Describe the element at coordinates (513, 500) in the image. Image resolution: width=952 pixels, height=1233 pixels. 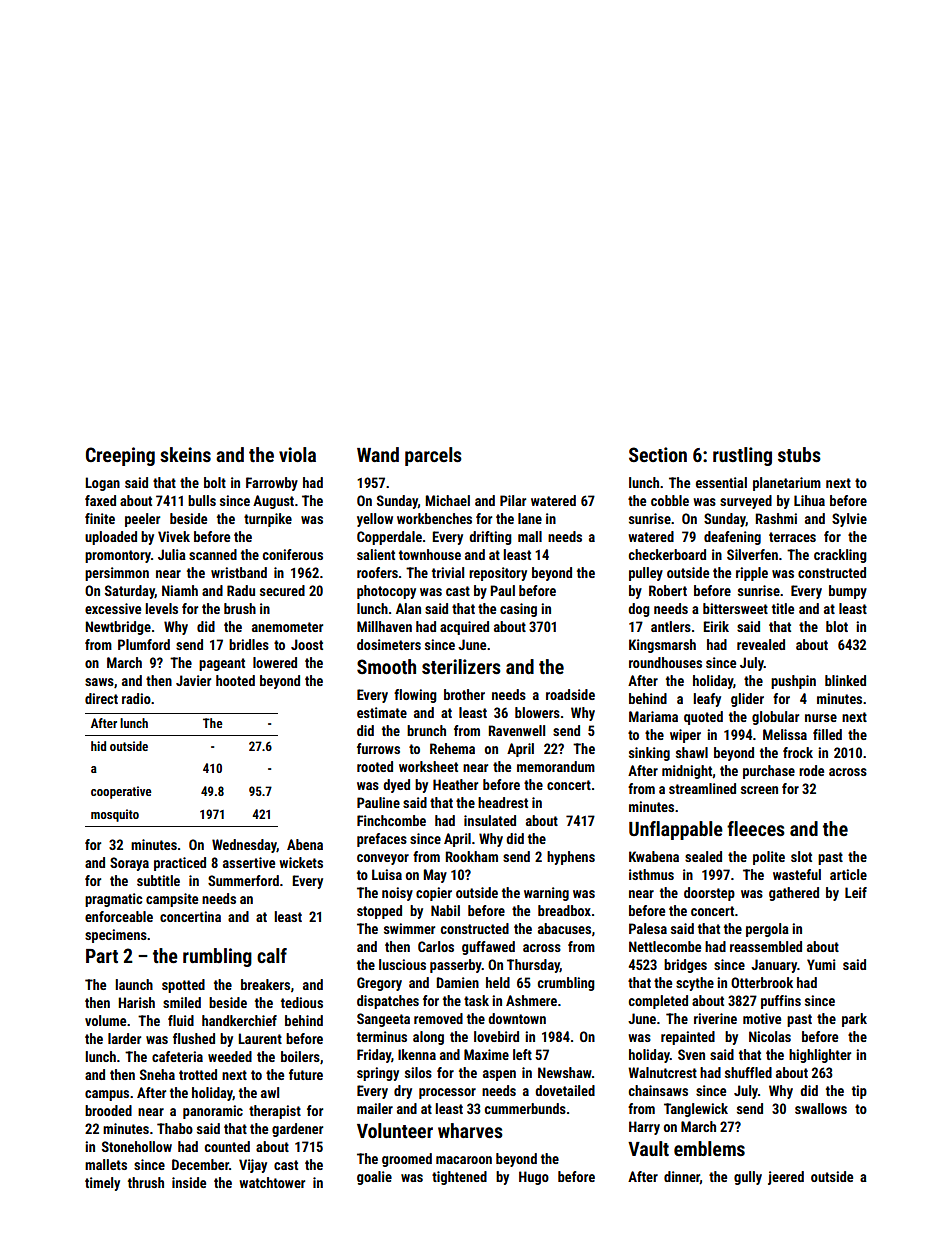
I see `Pilar` at that location.
